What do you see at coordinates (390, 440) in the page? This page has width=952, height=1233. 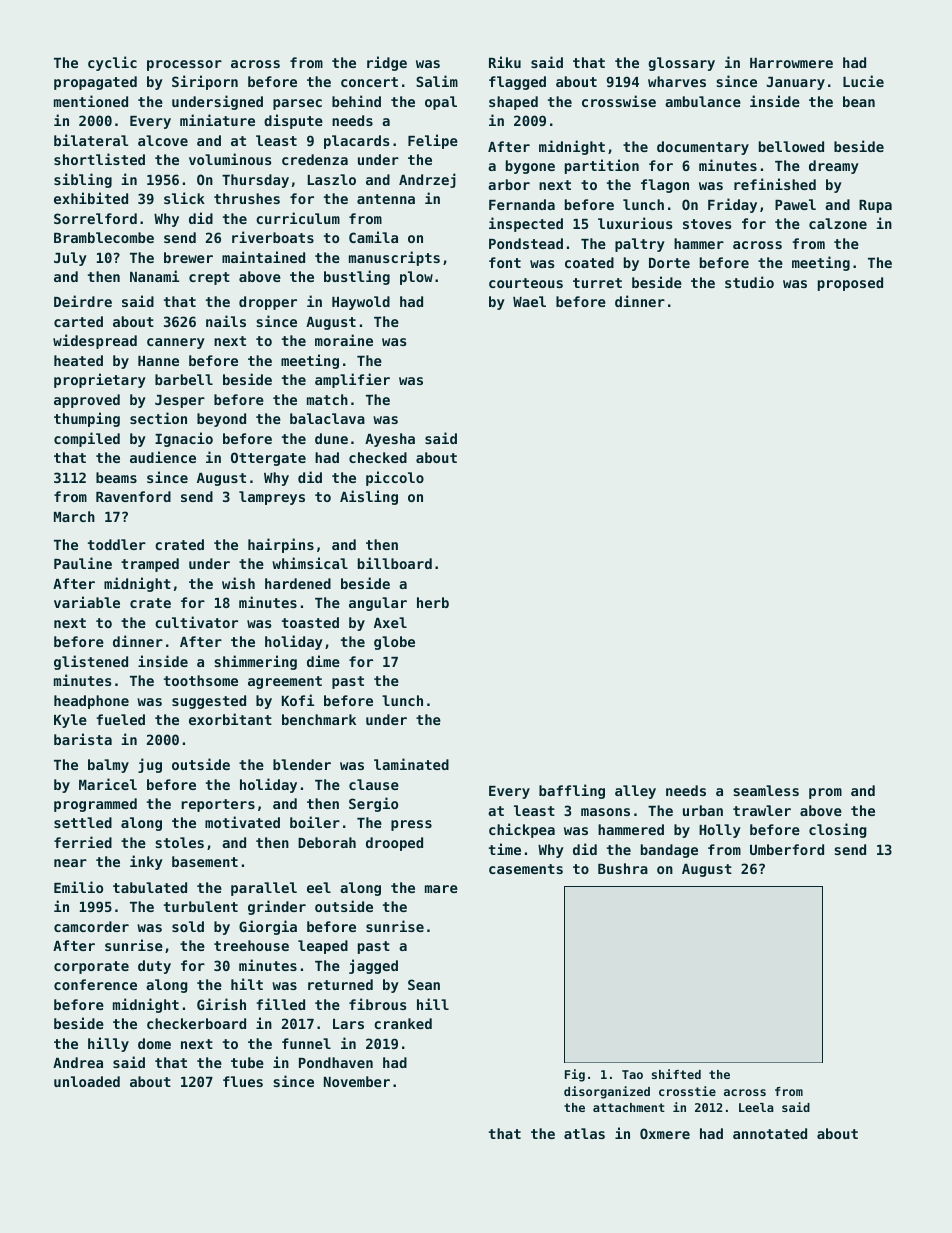 I see `Ayesha` at bounding box center [390, 440].
